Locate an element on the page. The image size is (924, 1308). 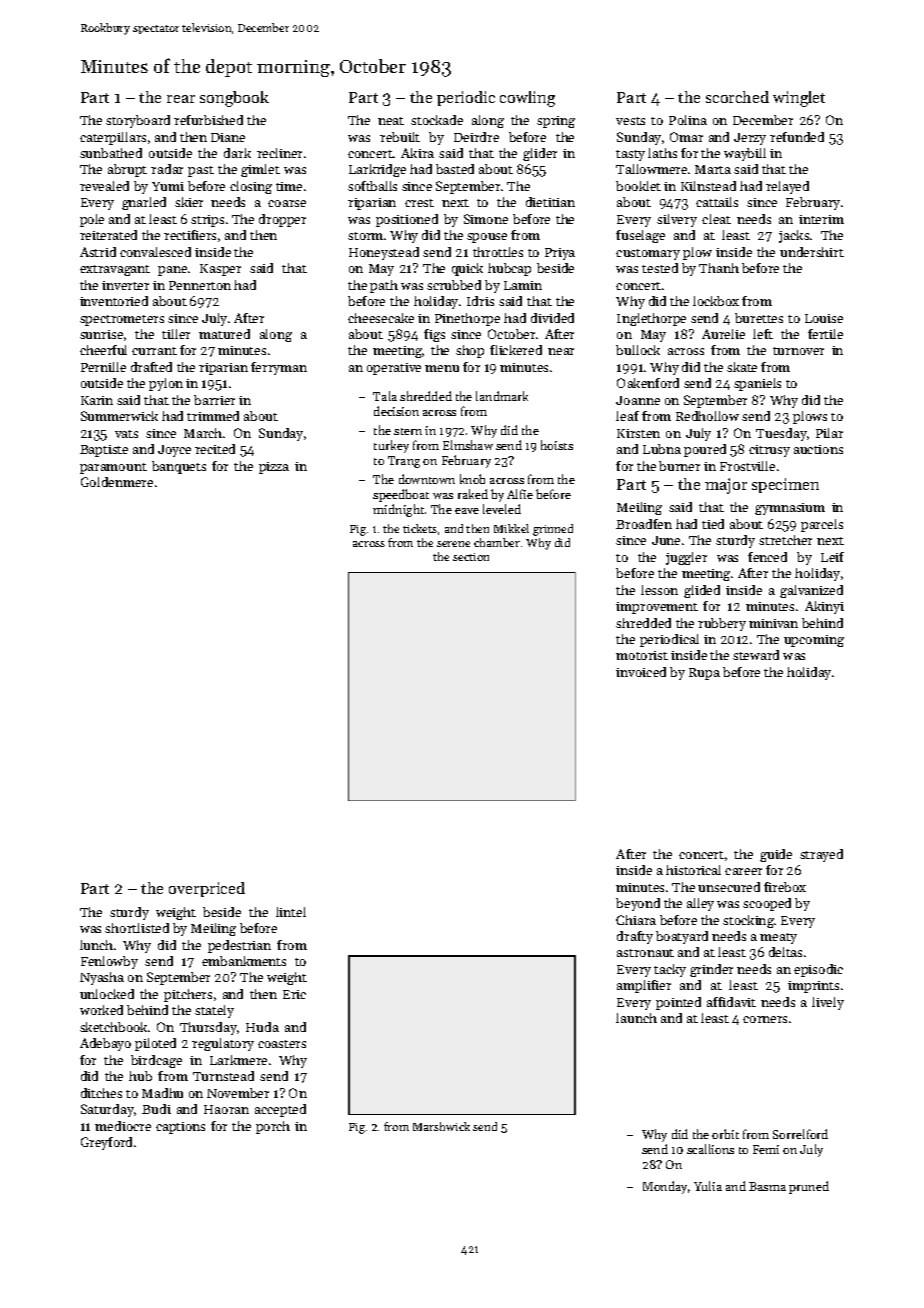
career is located at coordinates (743, 871).
